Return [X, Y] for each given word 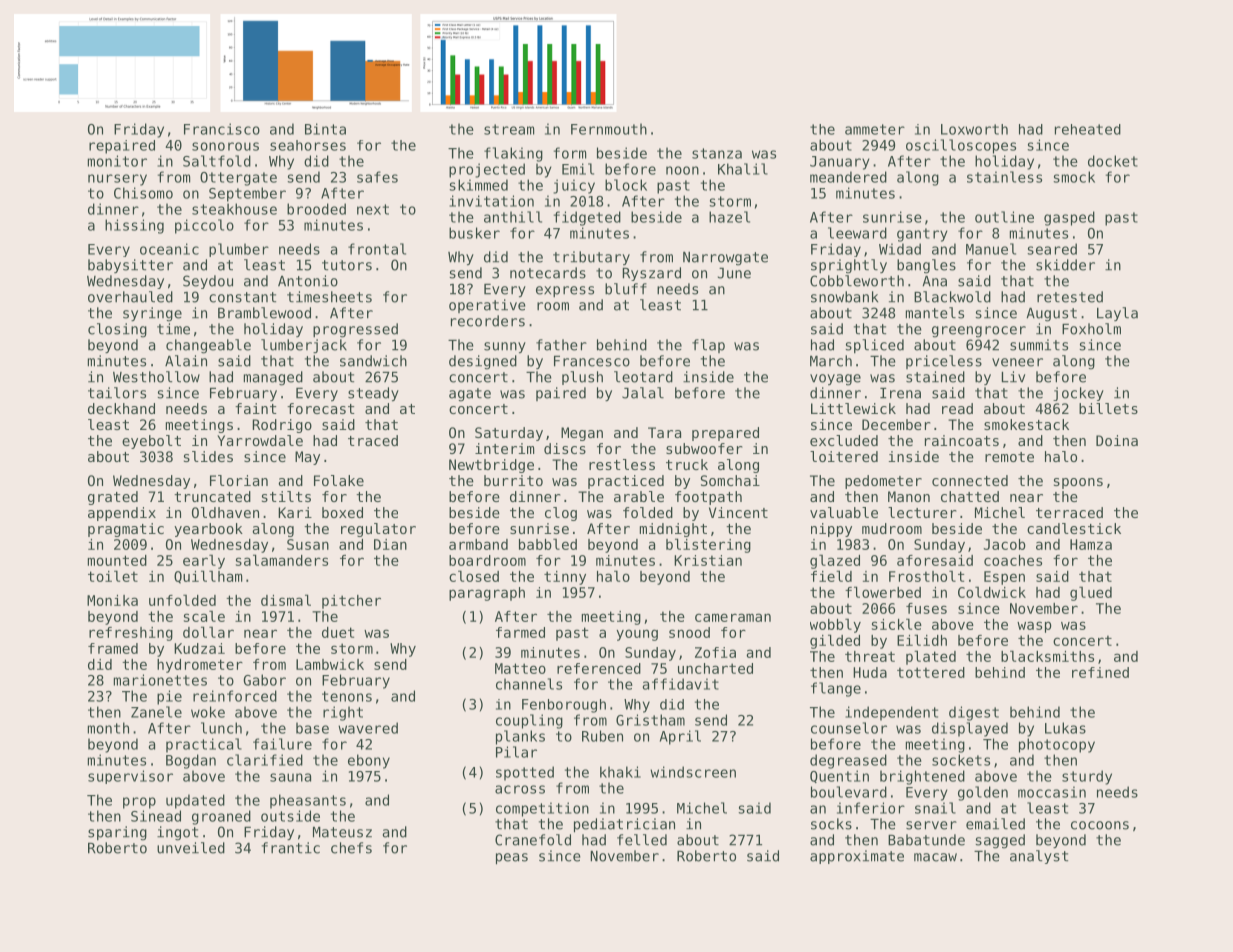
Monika [112, 600]
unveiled [191, 848]
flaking [513, 154]
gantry [922, 235]
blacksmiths [1047, 656]
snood [689, 632]
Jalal [643, 393]
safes [377, 177]
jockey [1078, 394]
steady [373, 394]
